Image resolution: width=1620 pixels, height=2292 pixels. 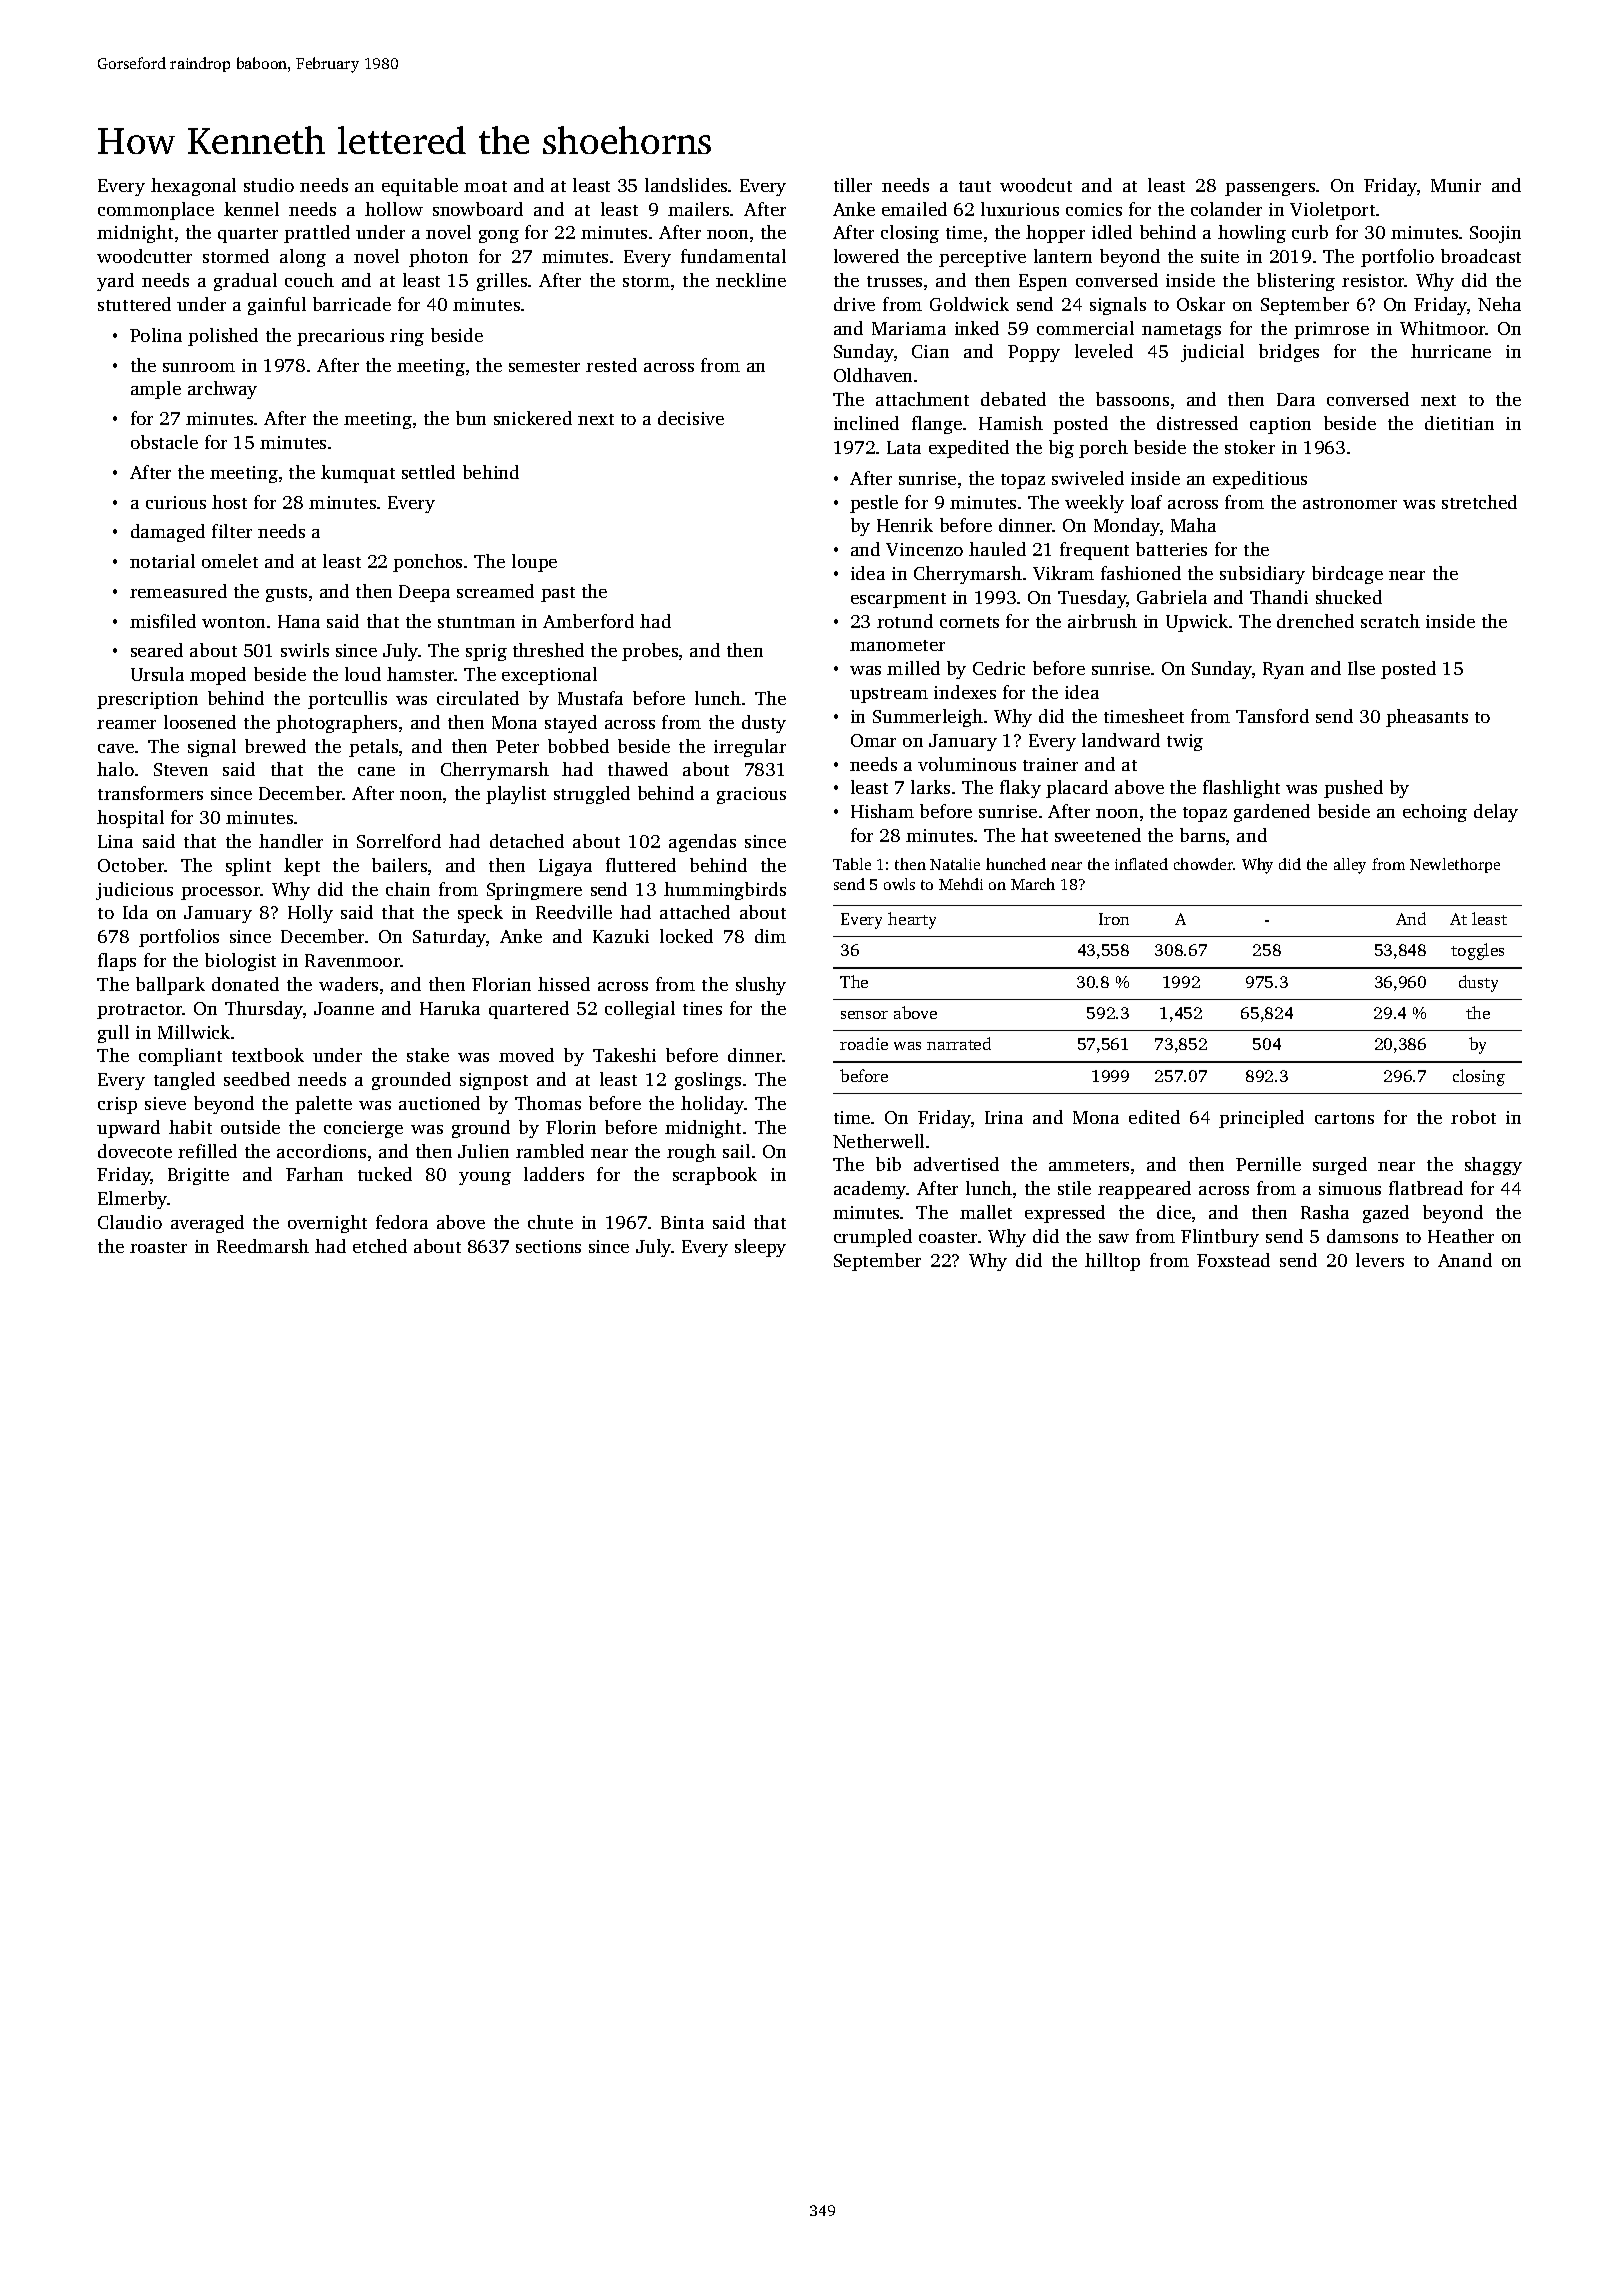 I want to click on Maha, so click(x=1193, y=525).
